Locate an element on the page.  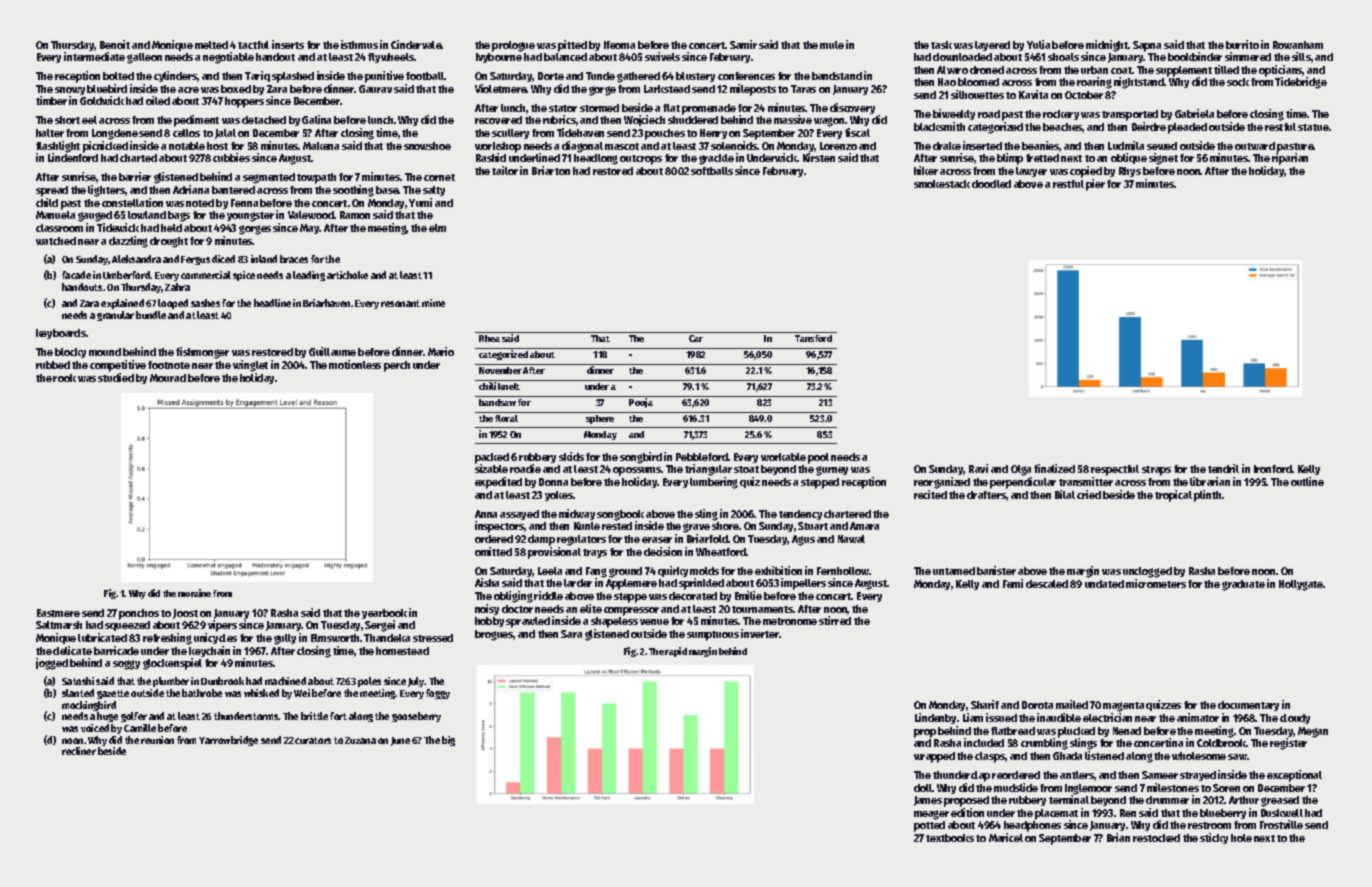
brogues is located at coordinates (494, 635).
